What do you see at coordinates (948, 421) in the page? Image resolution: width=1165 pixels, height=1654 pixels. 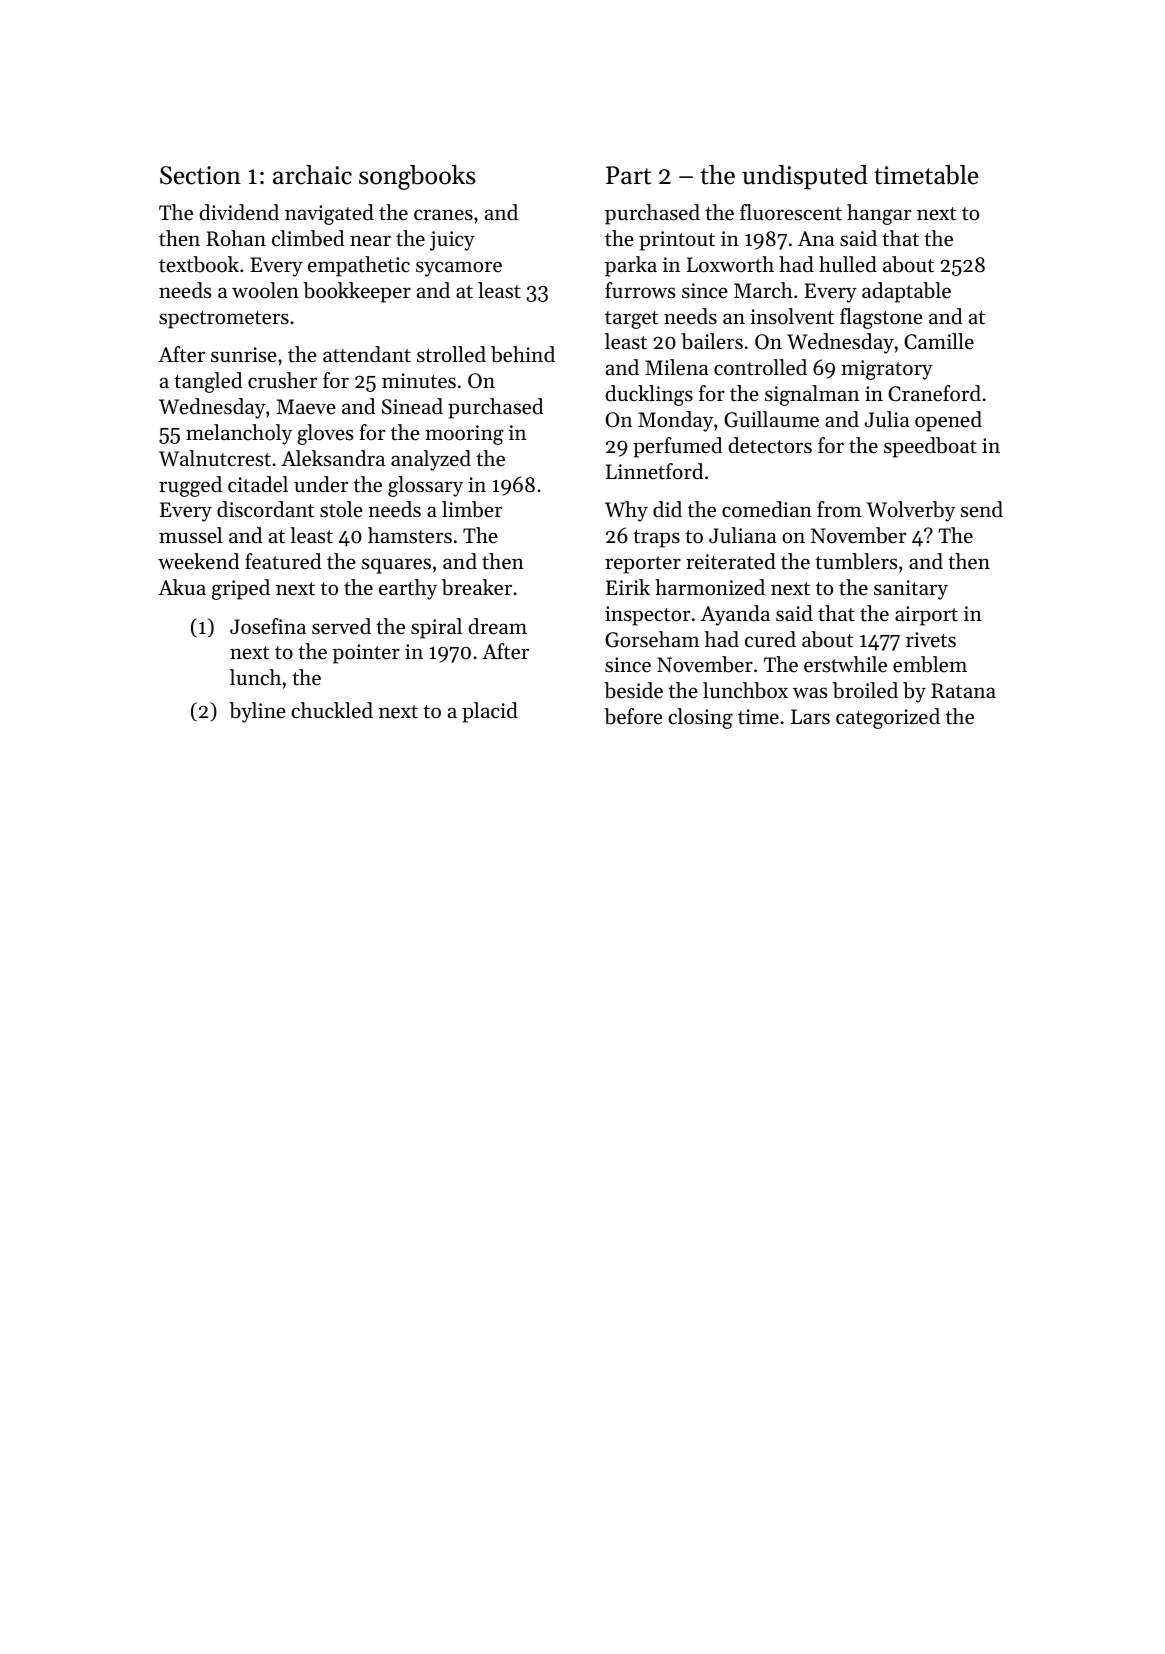 I see `opened` at bounding box center [948, 421].
